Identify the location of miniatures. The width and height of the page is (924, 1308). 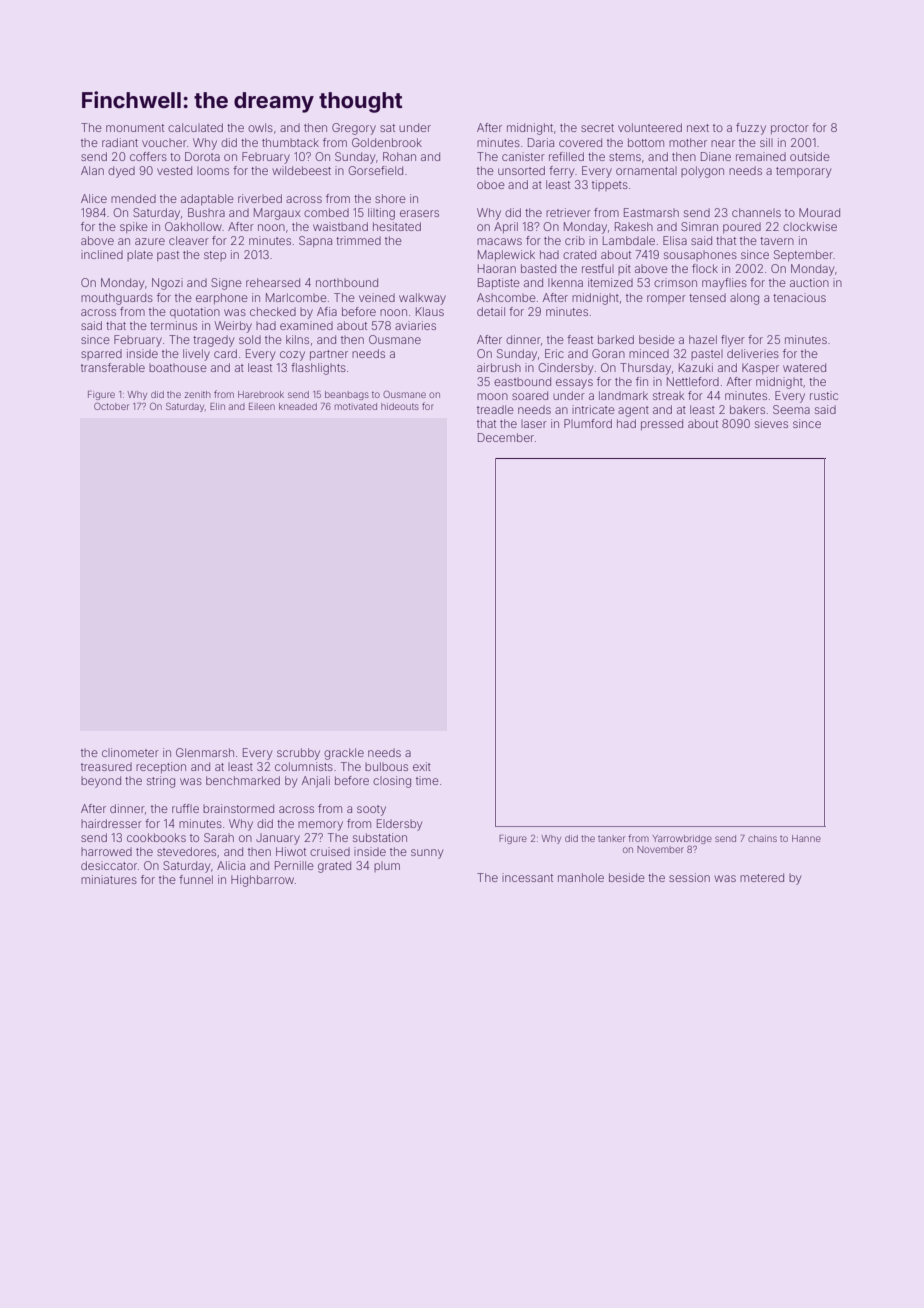
(109, 879).
